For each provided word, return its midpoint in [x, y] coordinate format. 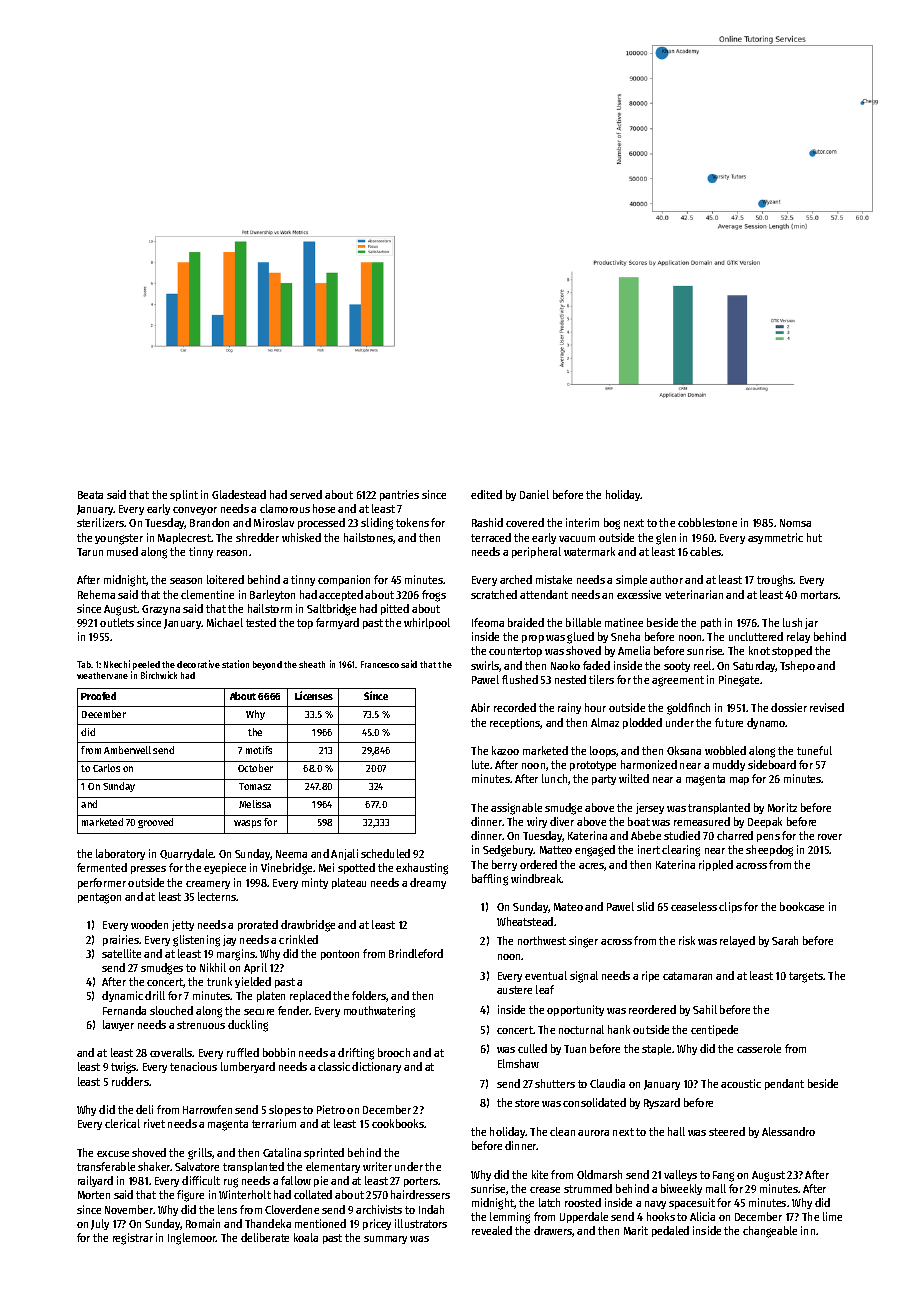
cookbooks [398, 1123]
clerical [122, 1123]
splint [184, 495]
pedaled [670, 1231]
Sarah [785, 940]
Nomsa [795, 523]
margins [236, 955]
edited [486, 494]
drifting [356, 1054]
